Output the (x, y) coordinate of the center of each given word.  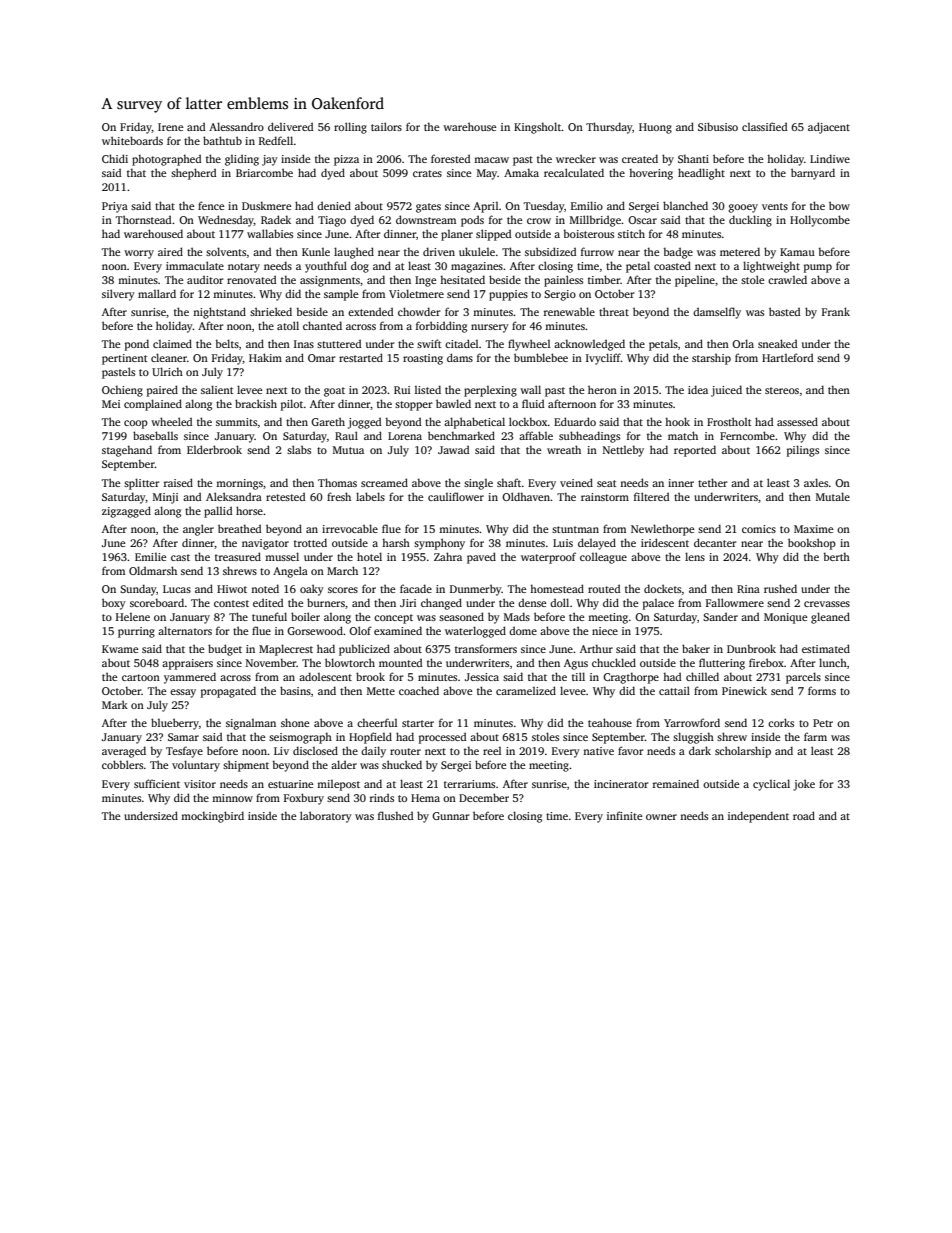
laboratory (326, 817)
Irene (170, 127)
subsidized (550, 251)
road (804, 815)
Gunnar (451, 816)
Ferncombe (747, 435)
